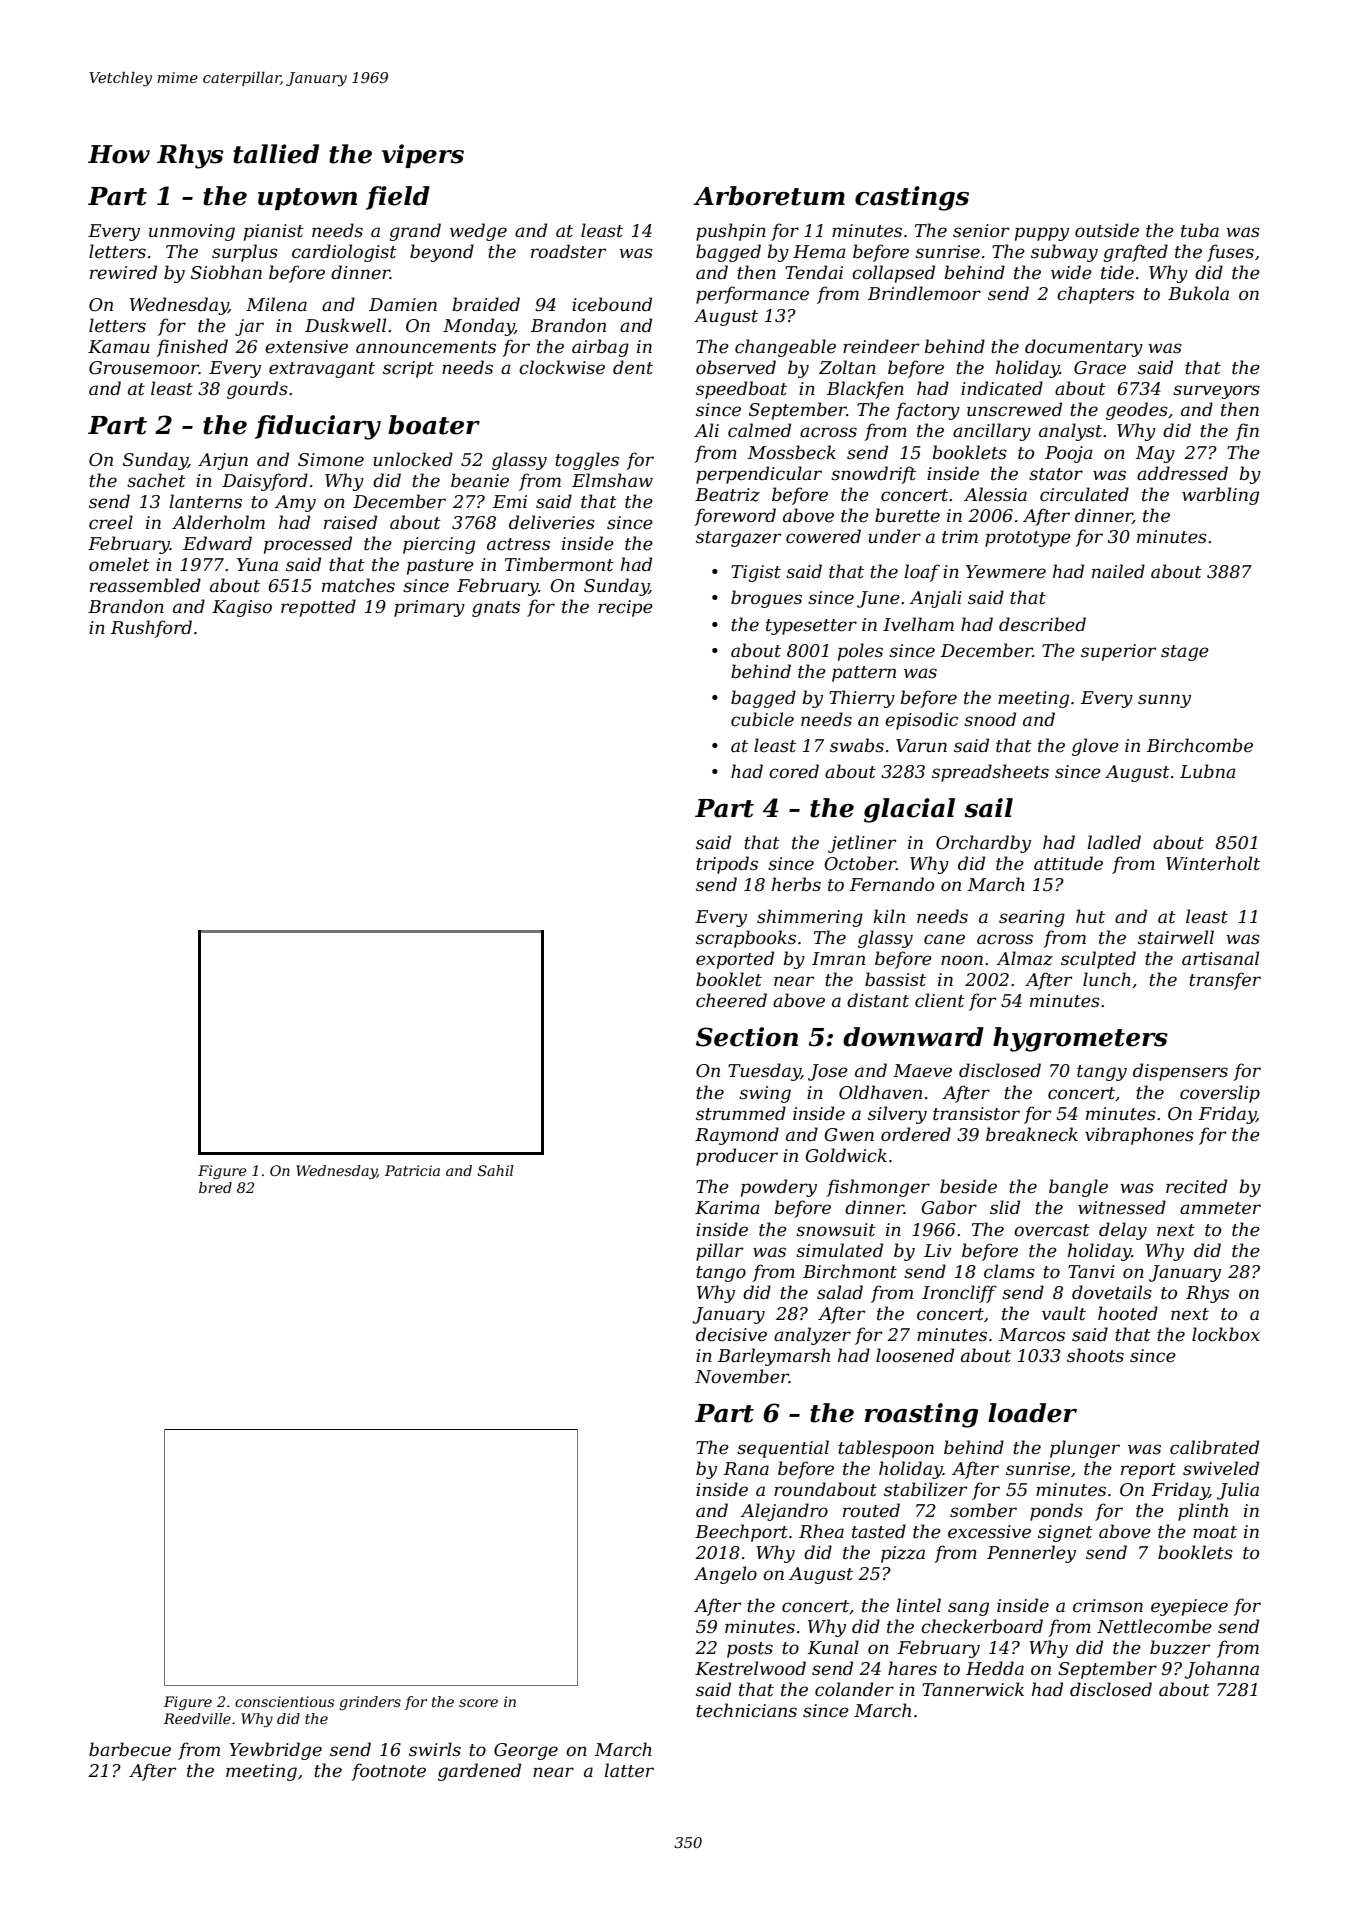  I want to click on ladled, so click(1114, 842).
